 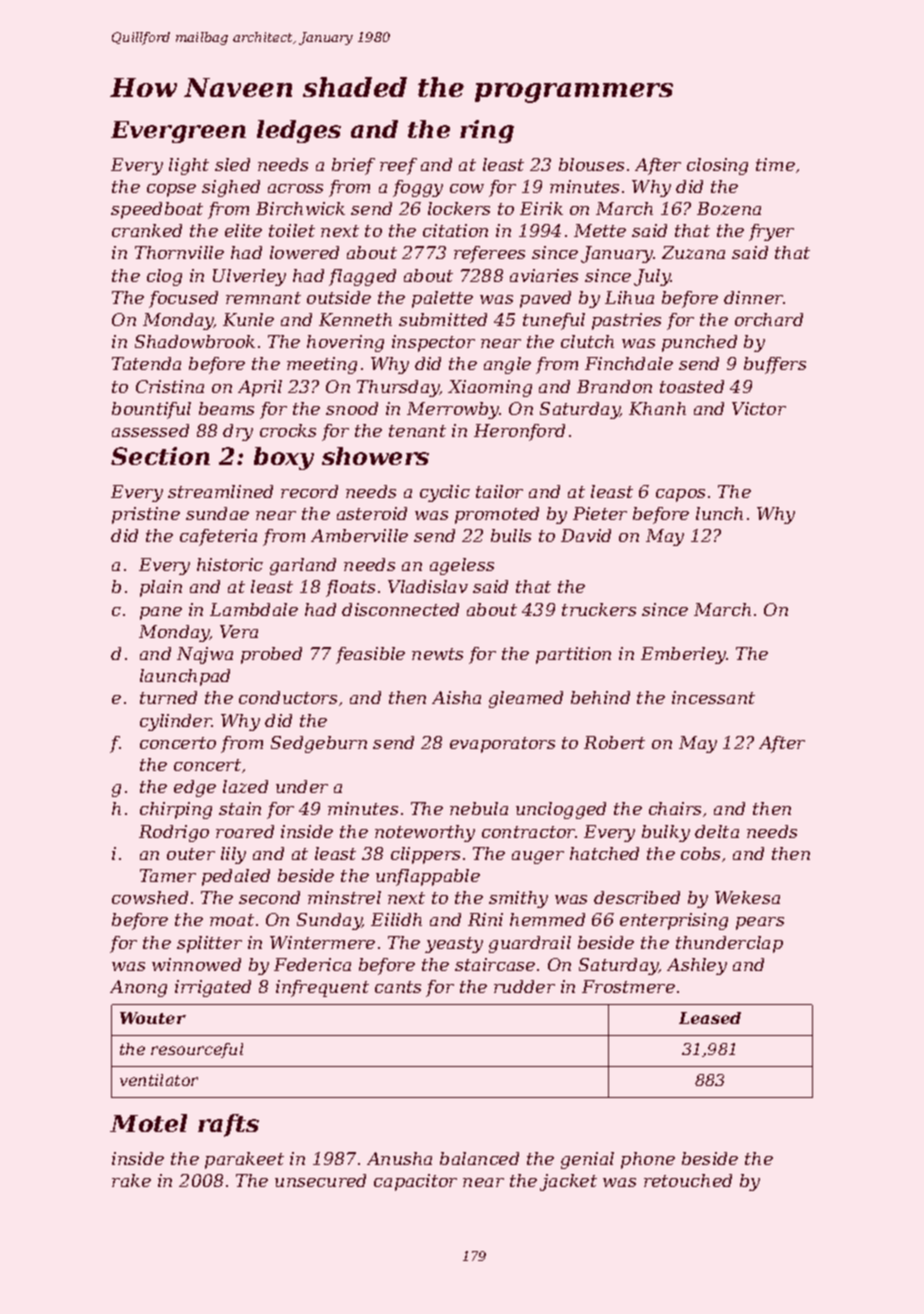 What do you see at coordinates (600, 513) in the screenshot?
I see `Pieter` at bounding box center [600, 513].
